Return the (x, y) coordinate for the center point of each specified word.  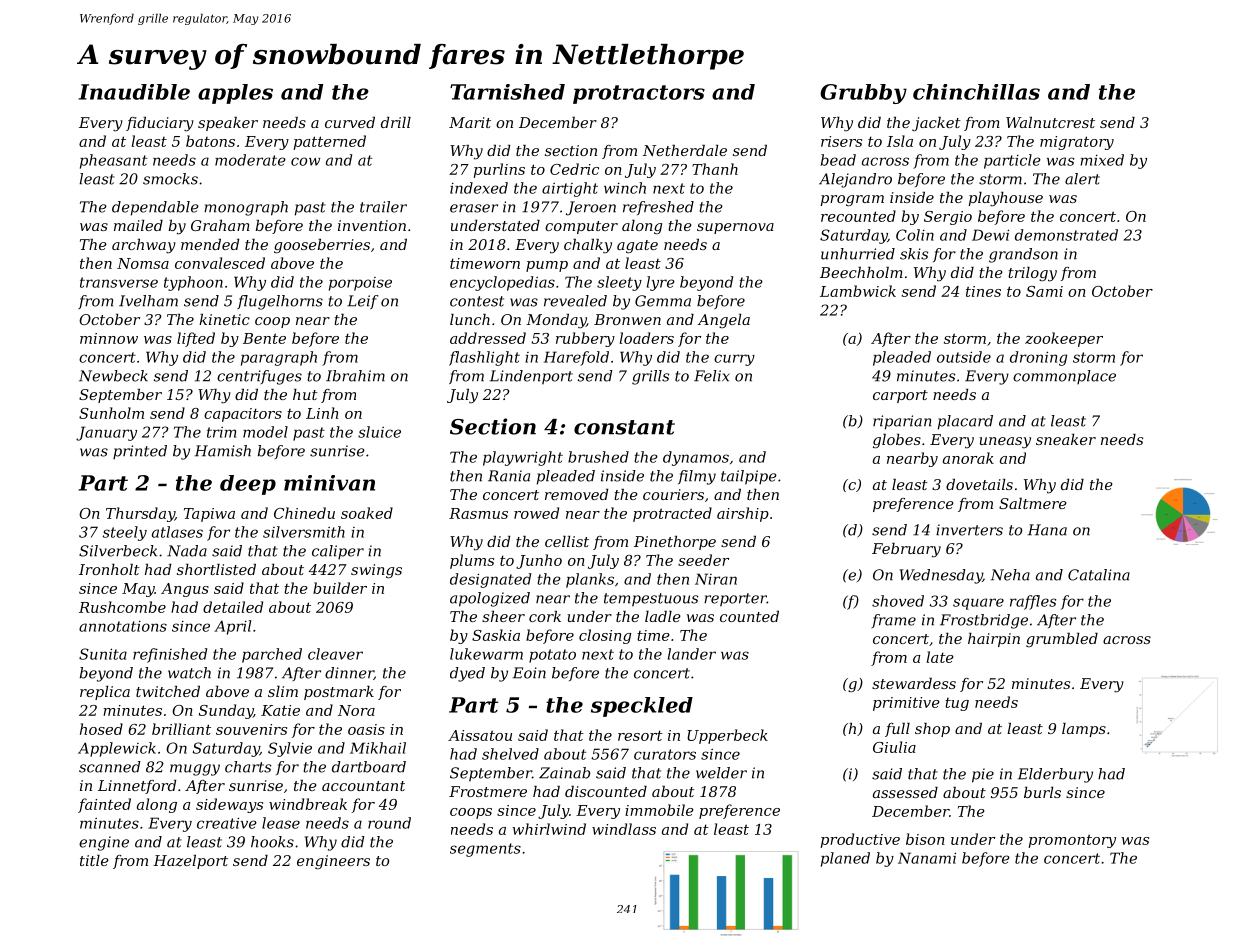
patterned (330, 142)
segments (485, 850)
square (978, 604)
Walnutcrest (1050, 122)
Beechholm (861, 272)
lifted (196, 339)
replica (105, 693)
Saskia (496, 635)
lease (281, 823)
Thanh (715, 169)
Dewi (990, 235)
